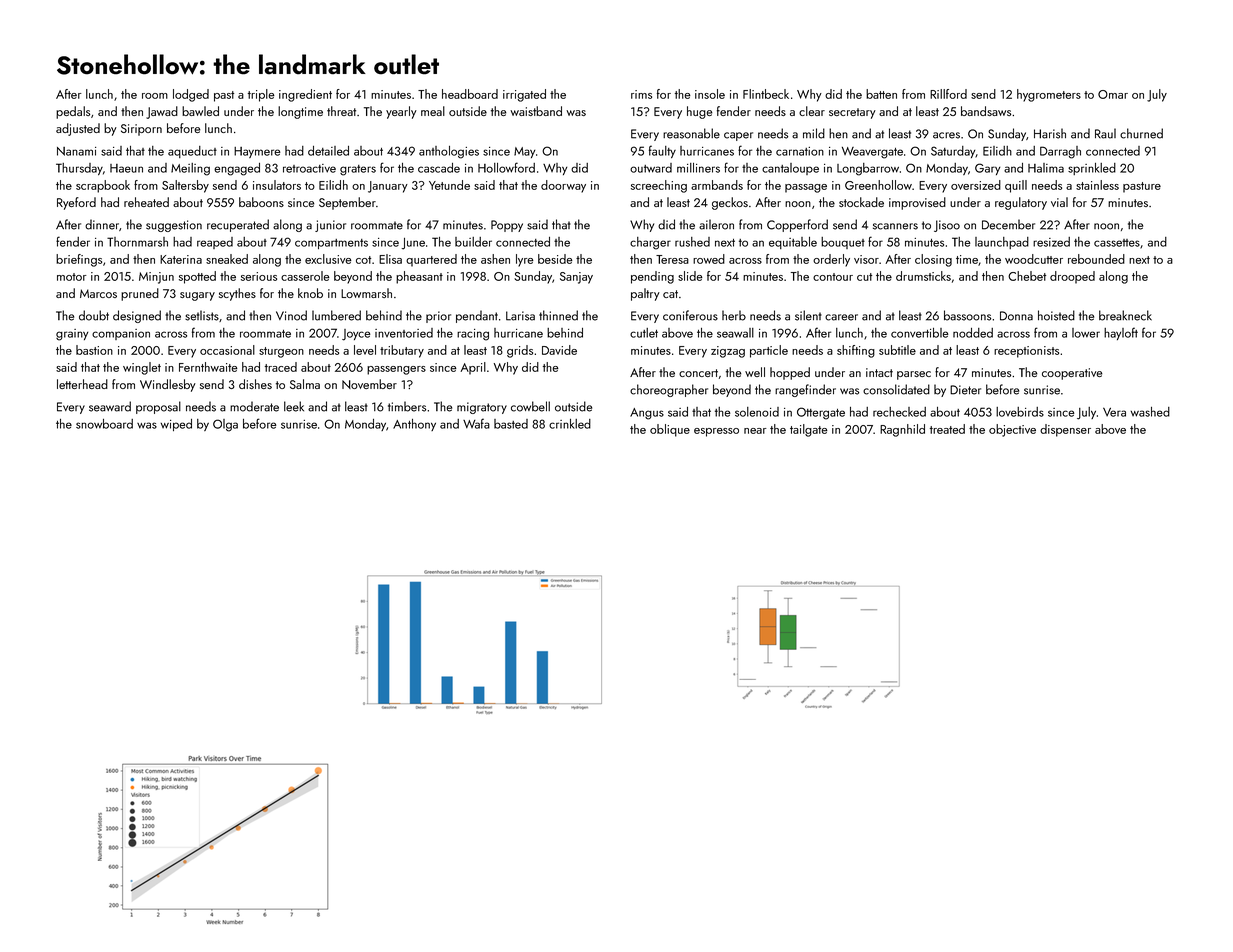  What do you see at coordinates (672, 259) in the screenshot?
I see `Teresa` at bounding box center [672, 259].
